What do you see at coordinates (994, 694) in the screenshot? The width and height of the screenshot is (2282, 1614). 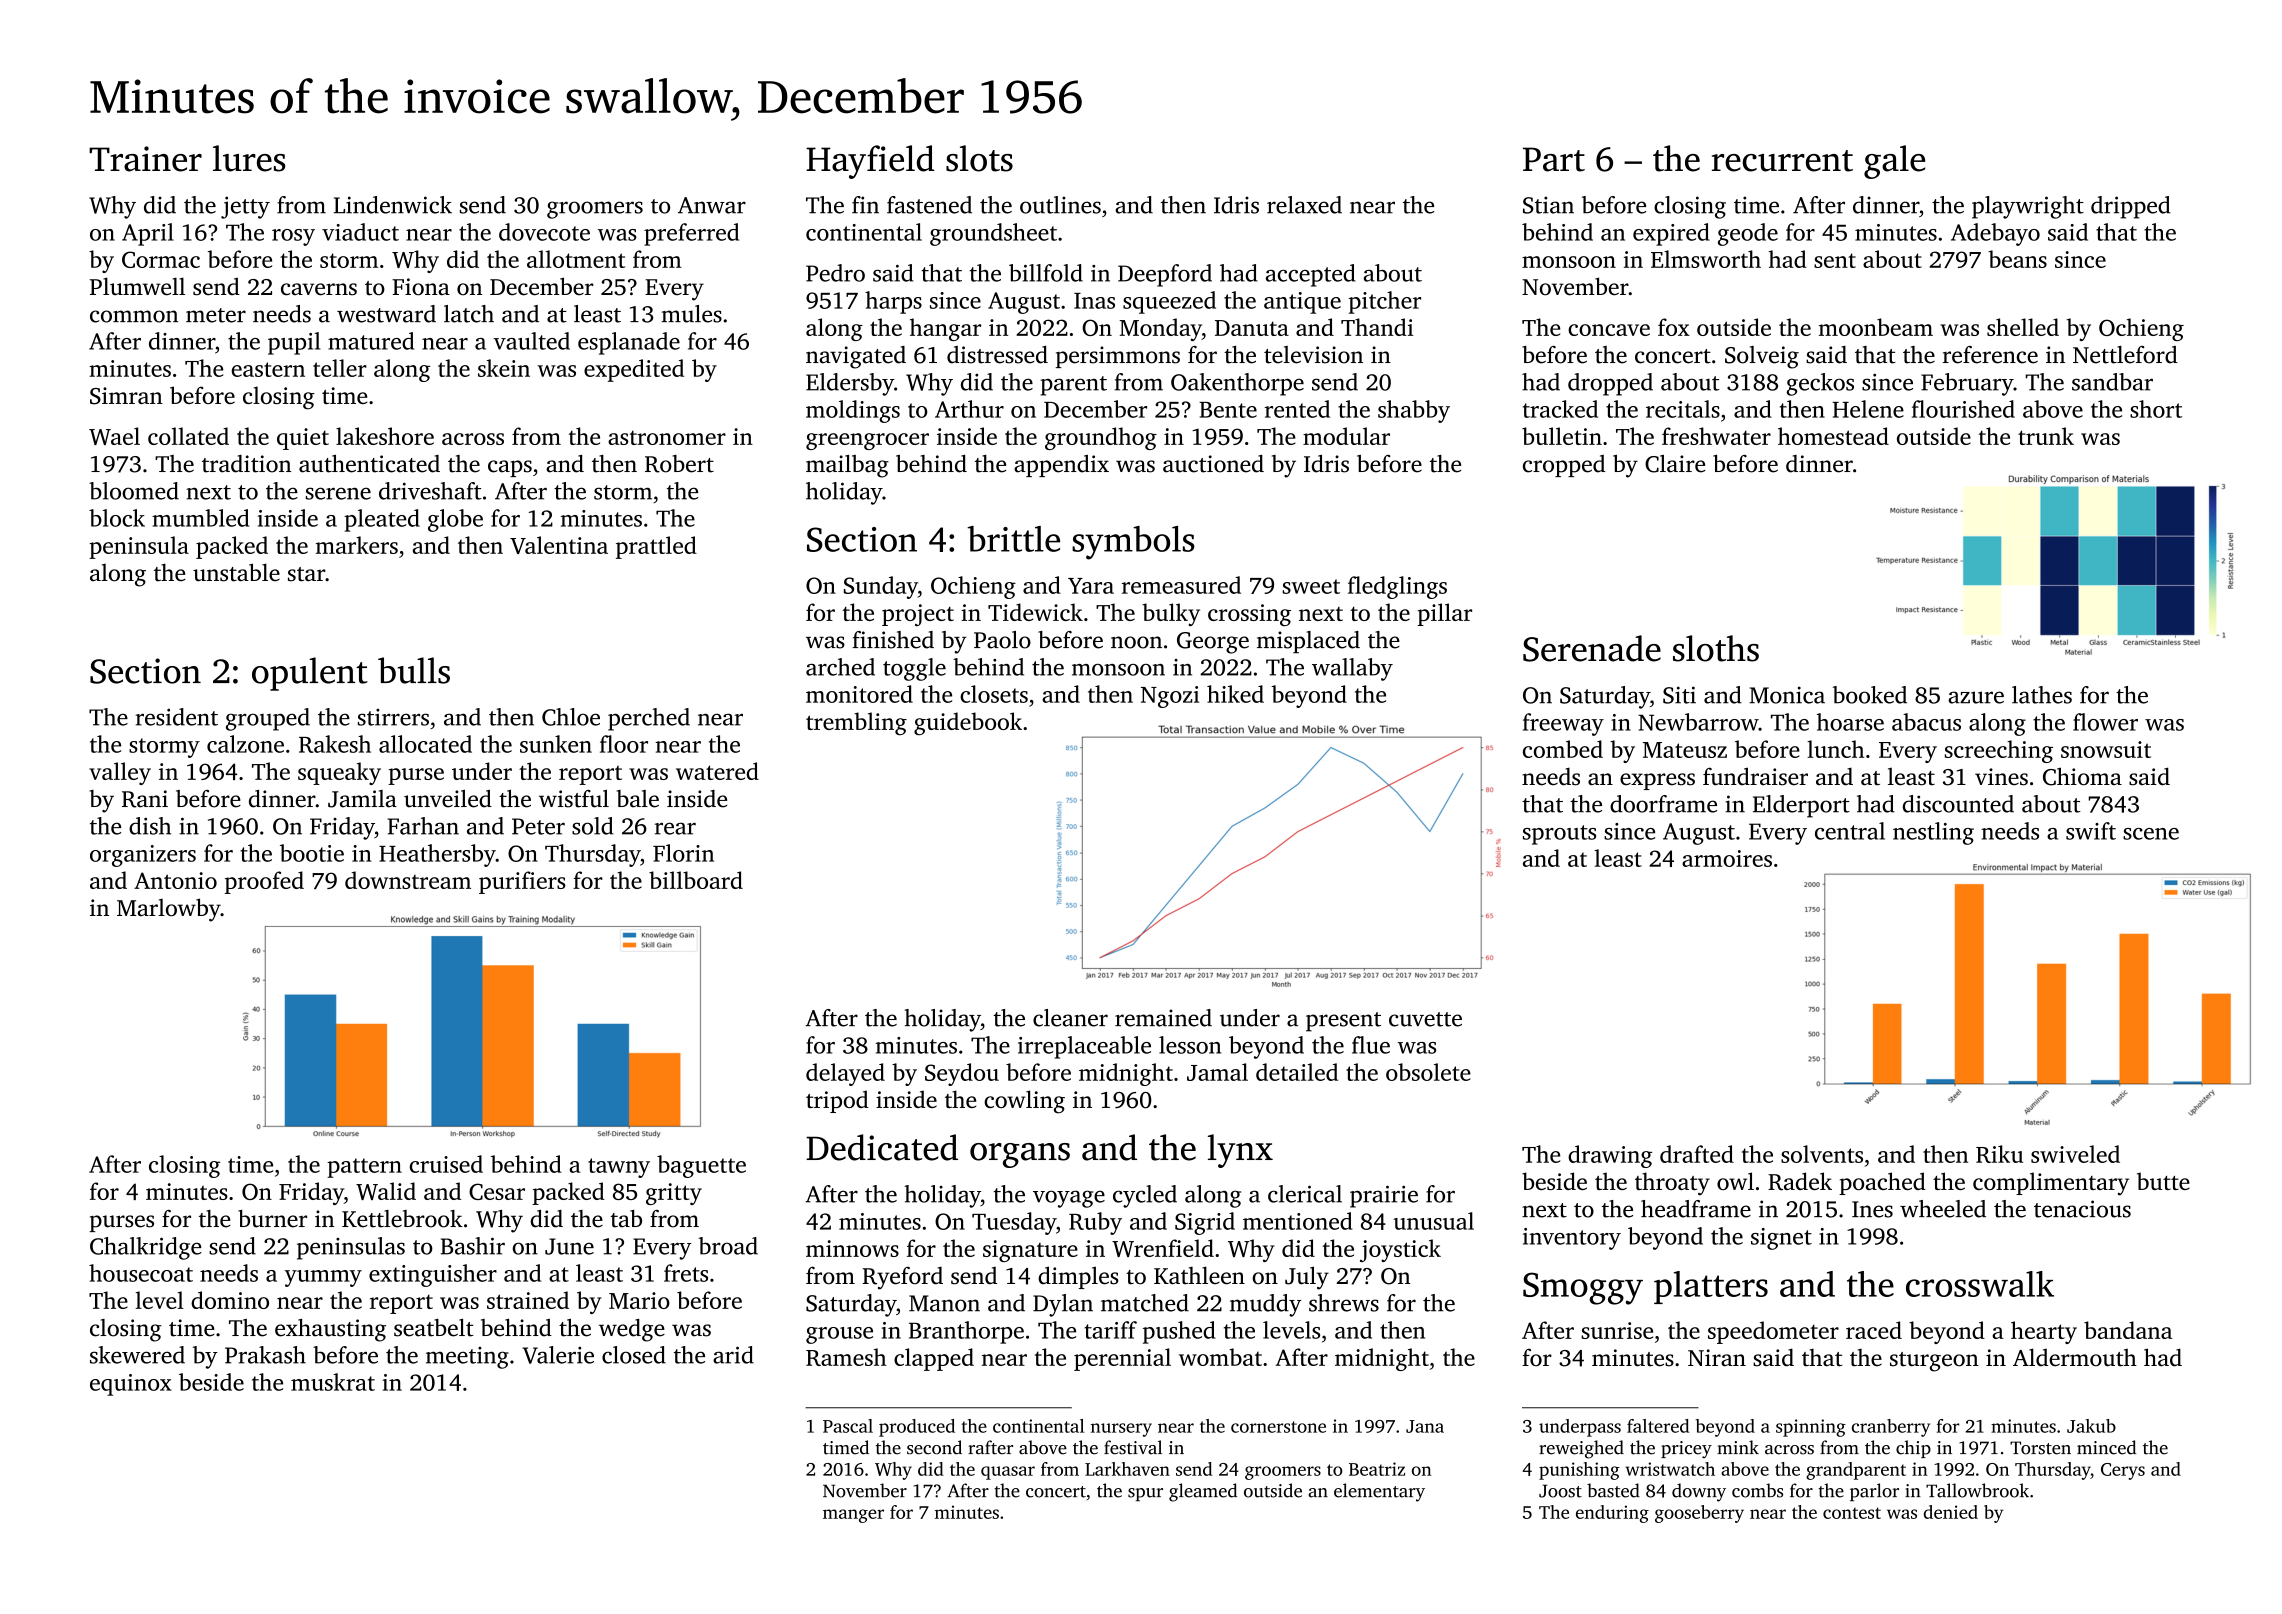 I see `closets` at bounding box center [994, 694].
